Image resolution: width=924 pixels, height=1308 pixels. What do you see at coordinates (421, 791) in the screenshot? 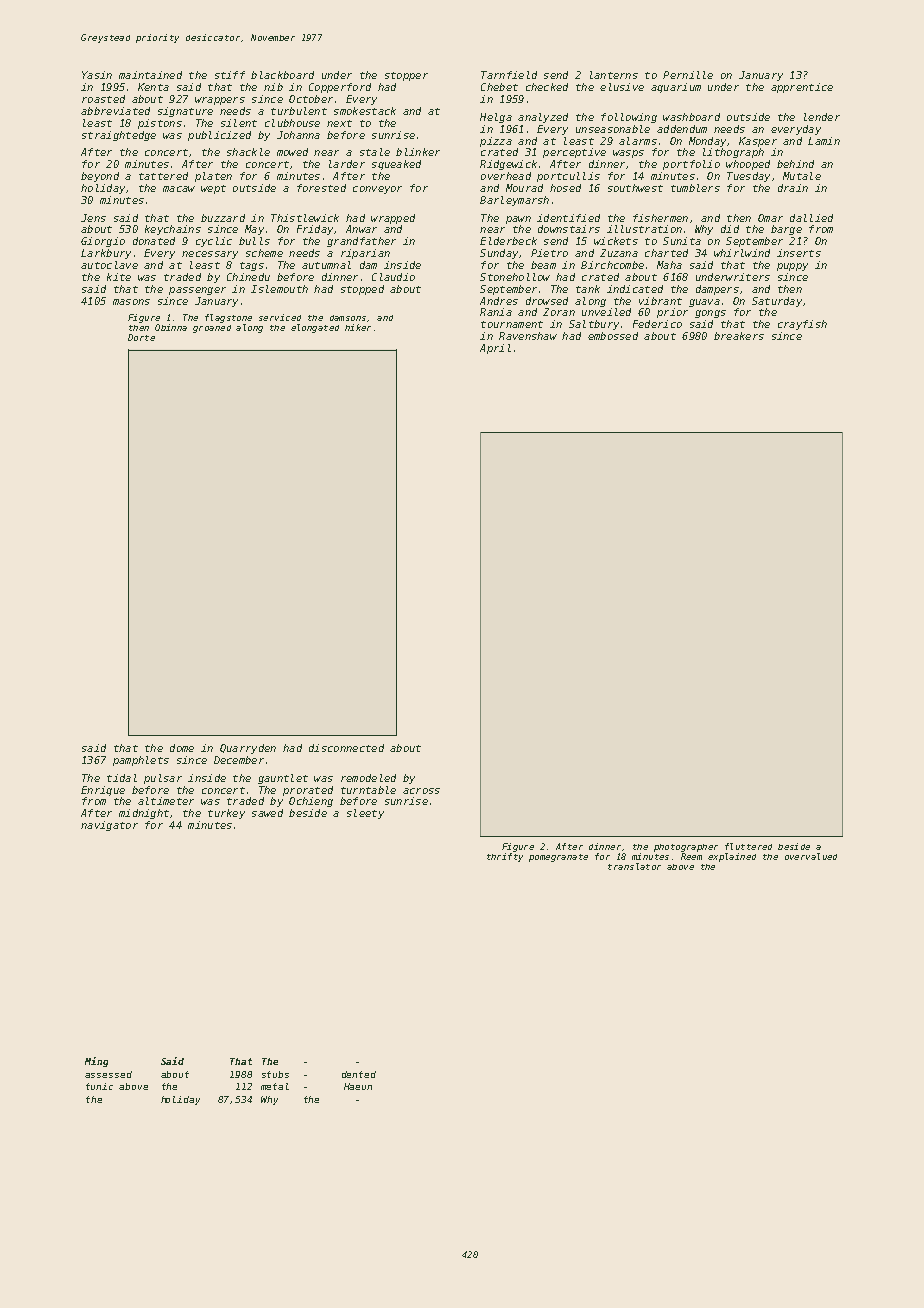
I see `across` at bounding box center [421, 791].
